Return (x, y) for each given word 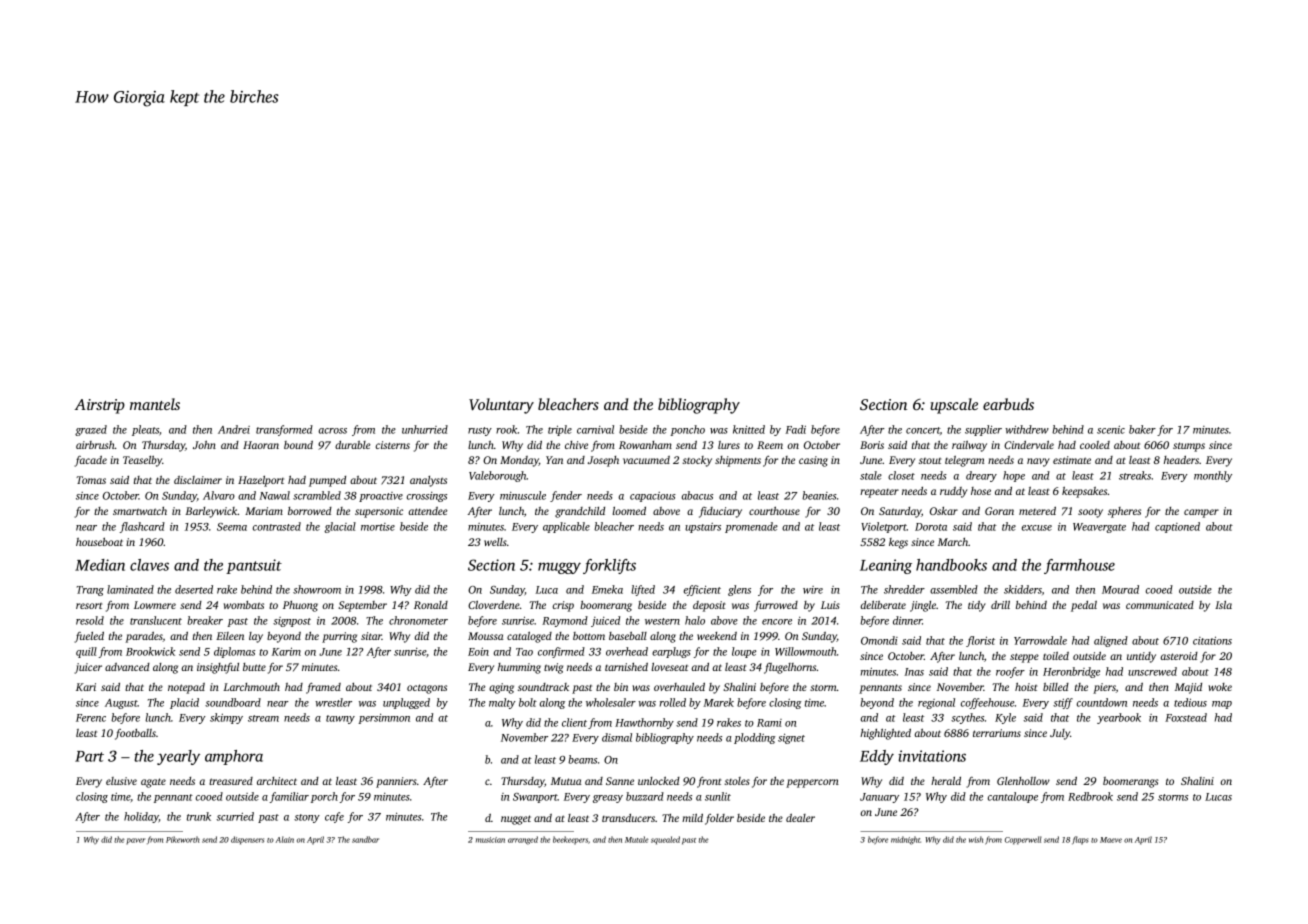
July (1060, 734)
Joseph (603, 461)
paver (135, 841)
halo (695, 620)
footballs (135, 734)
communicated (1160, 605)
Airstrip (100, 406)
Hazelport (261, 481)
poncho (687, 430)
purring (339, 637)
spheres (1124, 512)
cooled (1095, 445)
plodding (754, 738)
